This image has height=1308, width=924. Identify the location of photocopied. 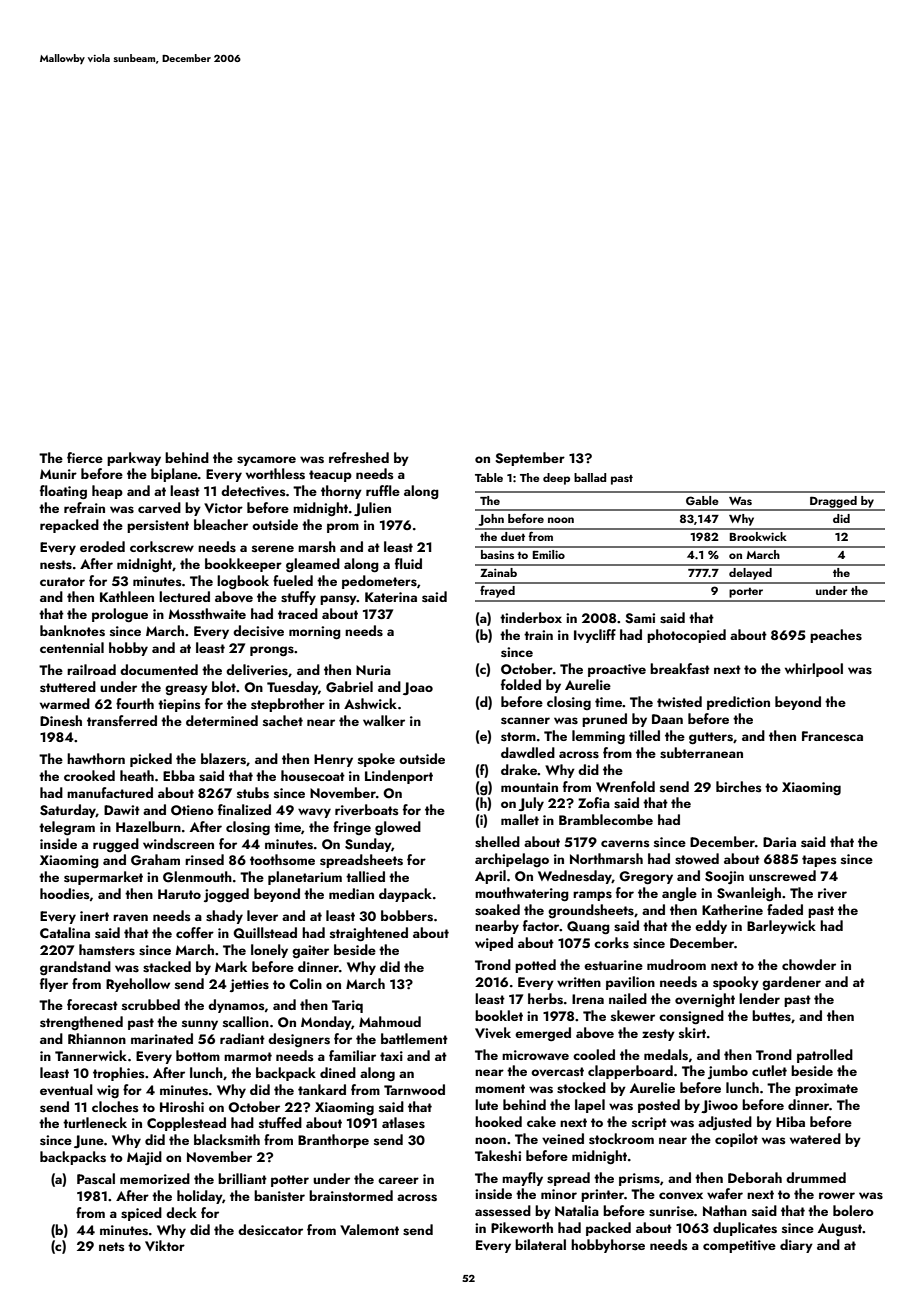
(686, 636).
